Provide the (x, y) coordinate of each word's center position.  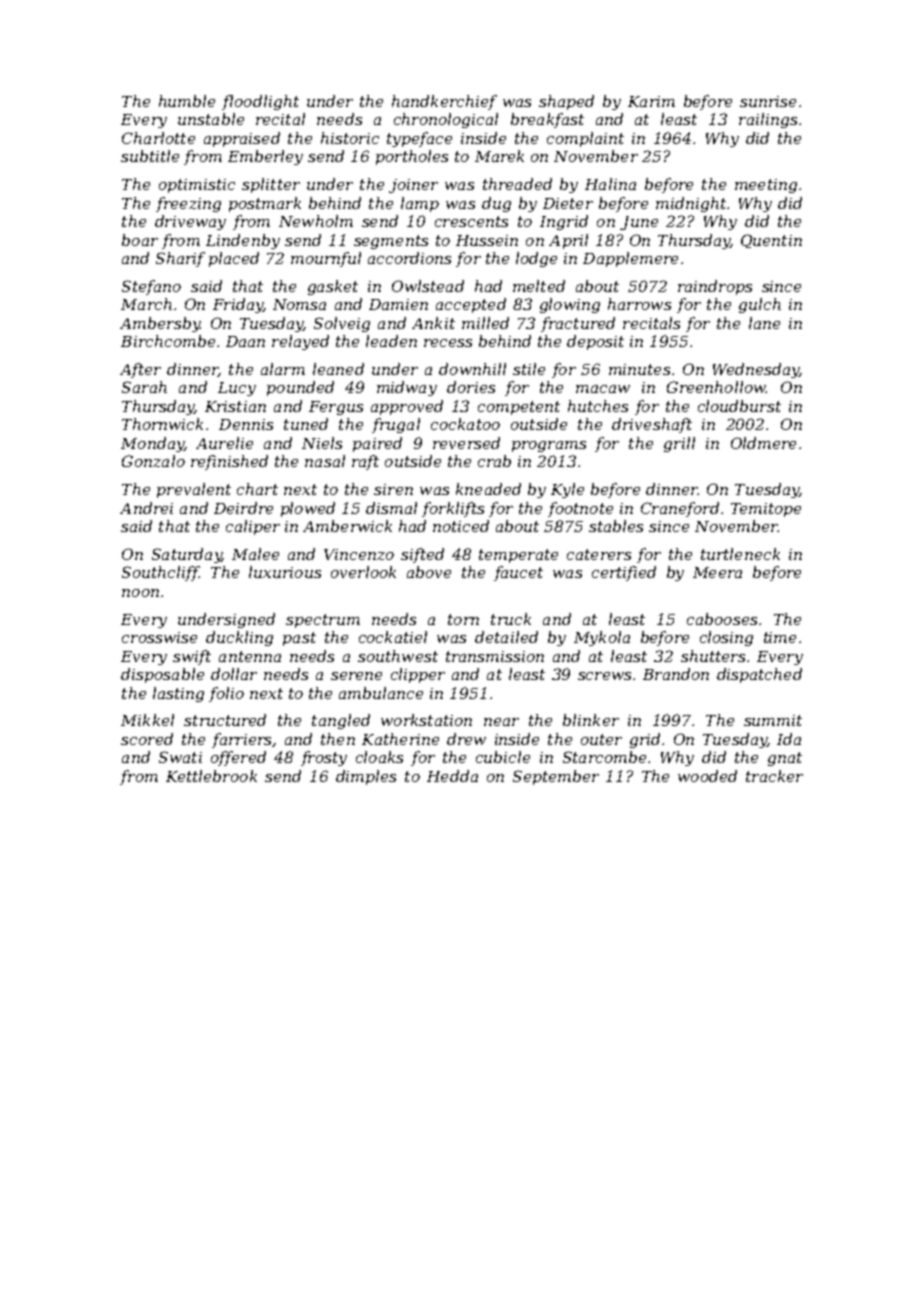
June (639, 223)
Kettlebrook (211, 776)
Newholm (316, 221)
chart (257, 489)
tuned (306, 424)
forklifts (453, 509)
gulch (760, 305)
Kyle (567, 490)
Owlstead (428, 286)
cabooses (722, 619)
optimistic (197, 186)
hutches (598, 406)
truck (511, 619)
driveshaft (652, 425)
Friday (238, 305)
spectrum (323, 621)
